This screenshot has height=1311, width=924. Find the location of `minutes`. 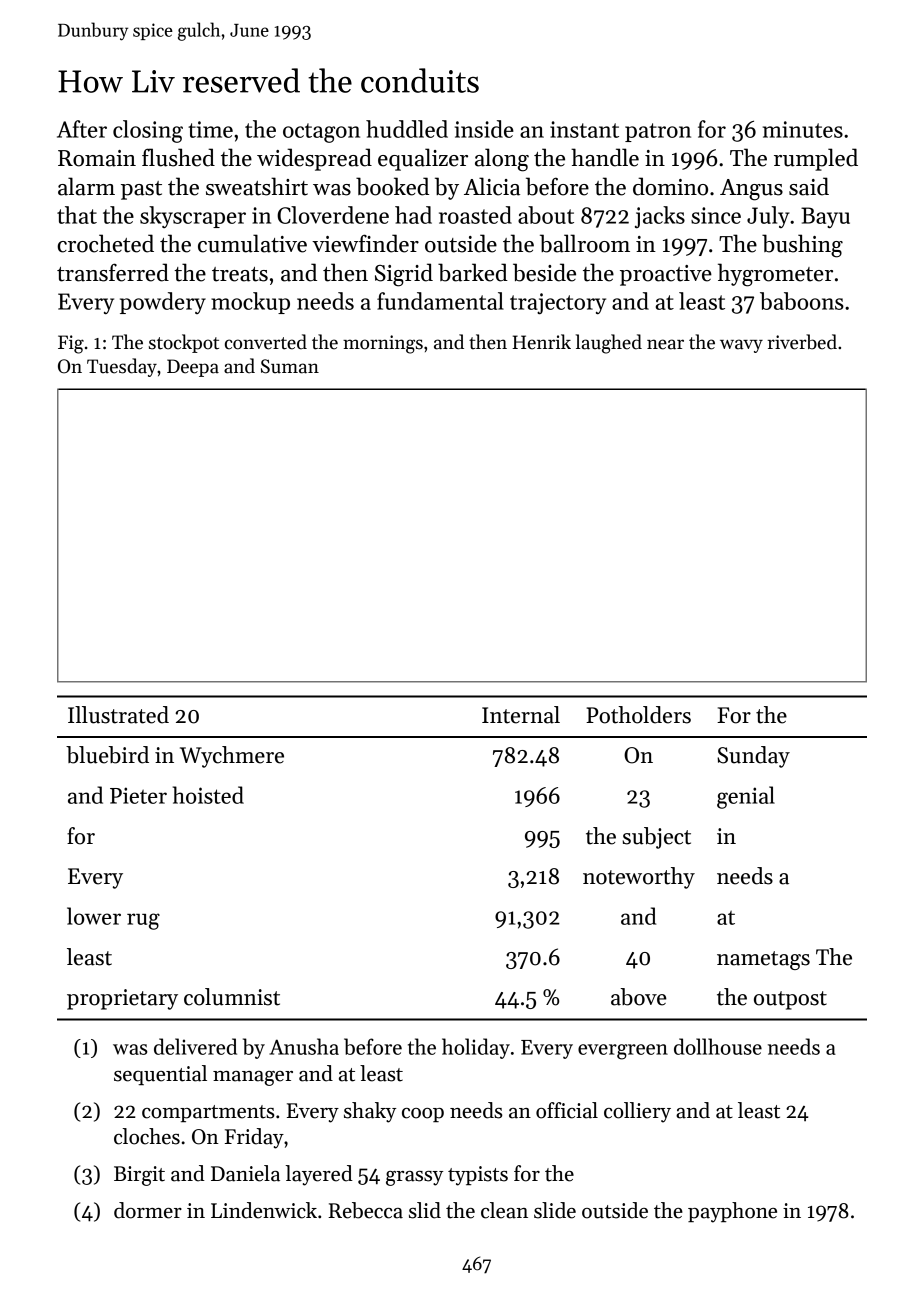

minutes is located at coordinates (803, 129).
